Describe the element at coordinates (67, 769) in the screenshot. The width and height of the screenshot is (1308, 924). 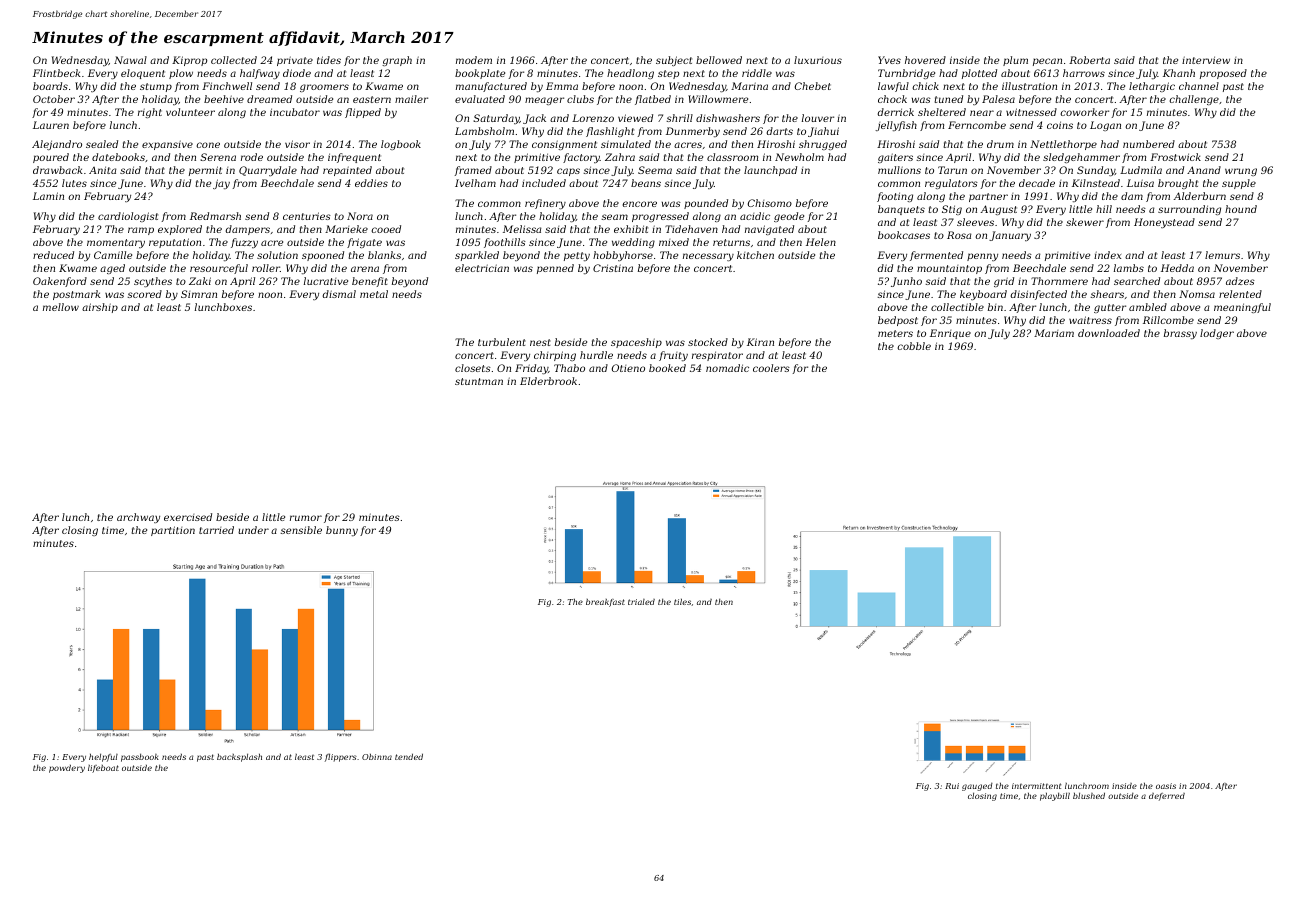
I see `powdery` at that location.
